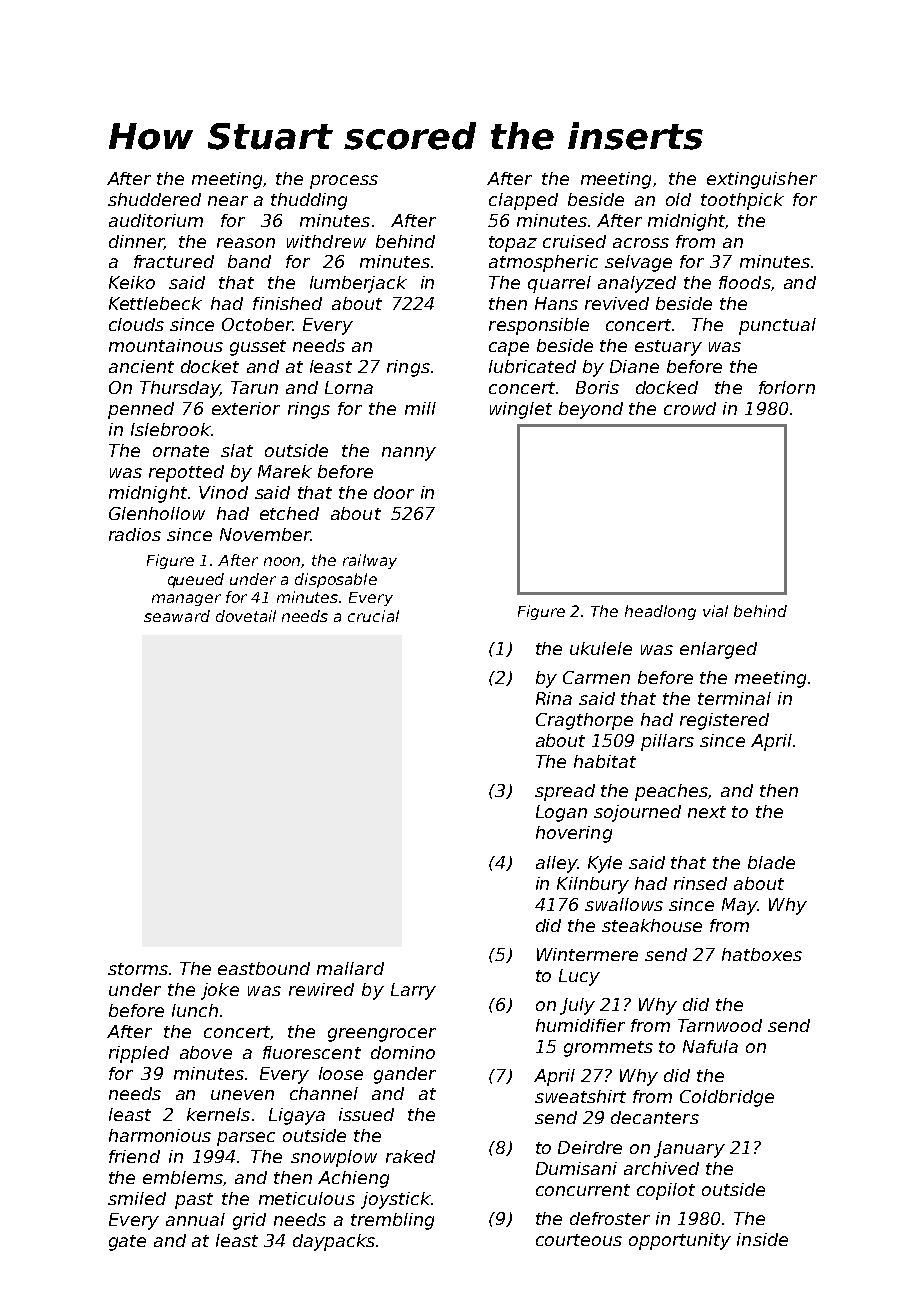 The image size is (924, 1311). Describe the element at coordinates (194, 1201) in the screenshot. I see `past` at that location.
